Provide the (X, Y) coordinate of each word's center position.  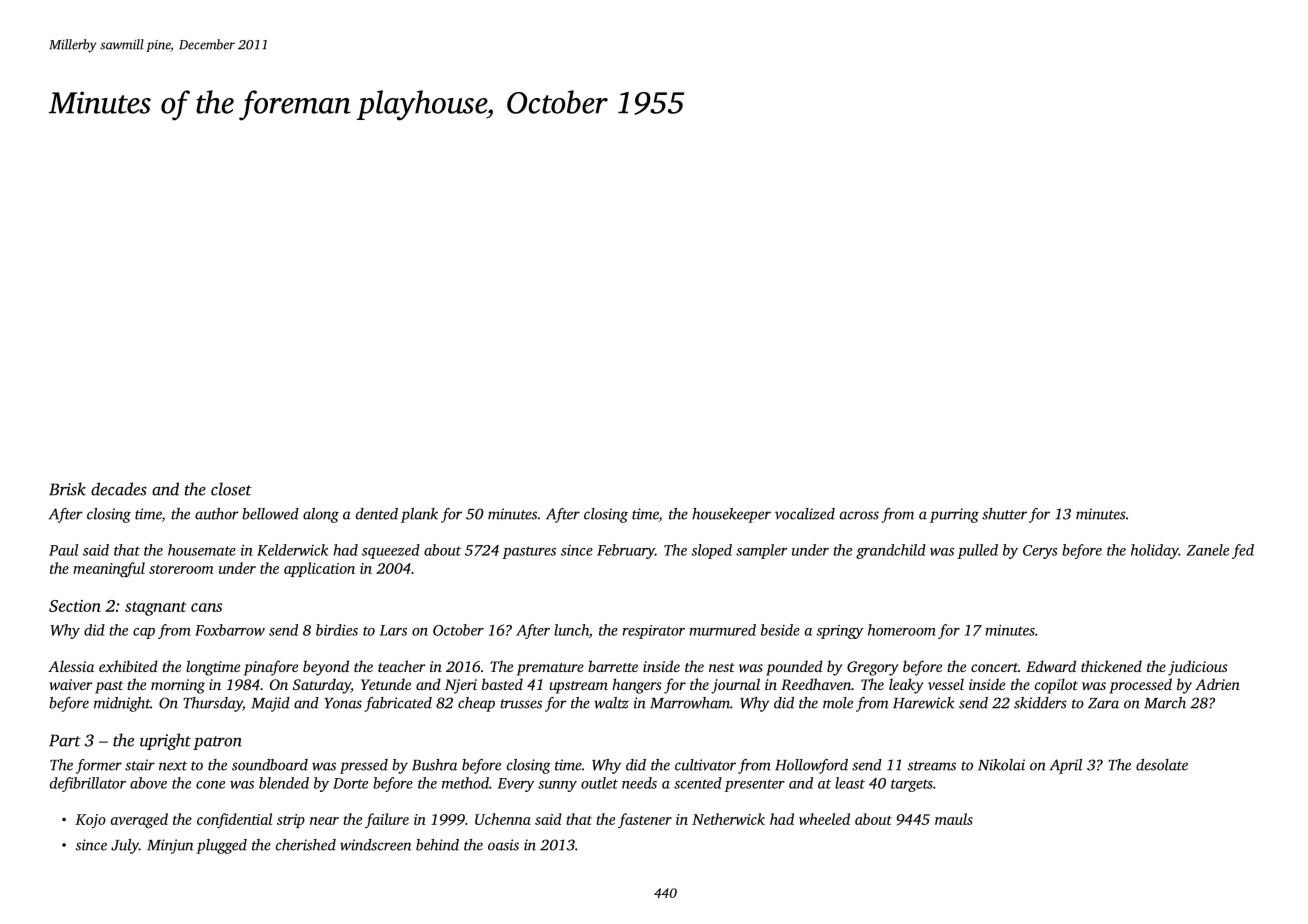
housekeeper (731, 515)
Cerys (1040, 552)
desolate (1162, 765)
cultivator (705, 765)
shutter (1004, 514)
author (217, 514)
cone (210, 785)
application (319, 569)
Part (65, 740)
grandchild (891, 551)
